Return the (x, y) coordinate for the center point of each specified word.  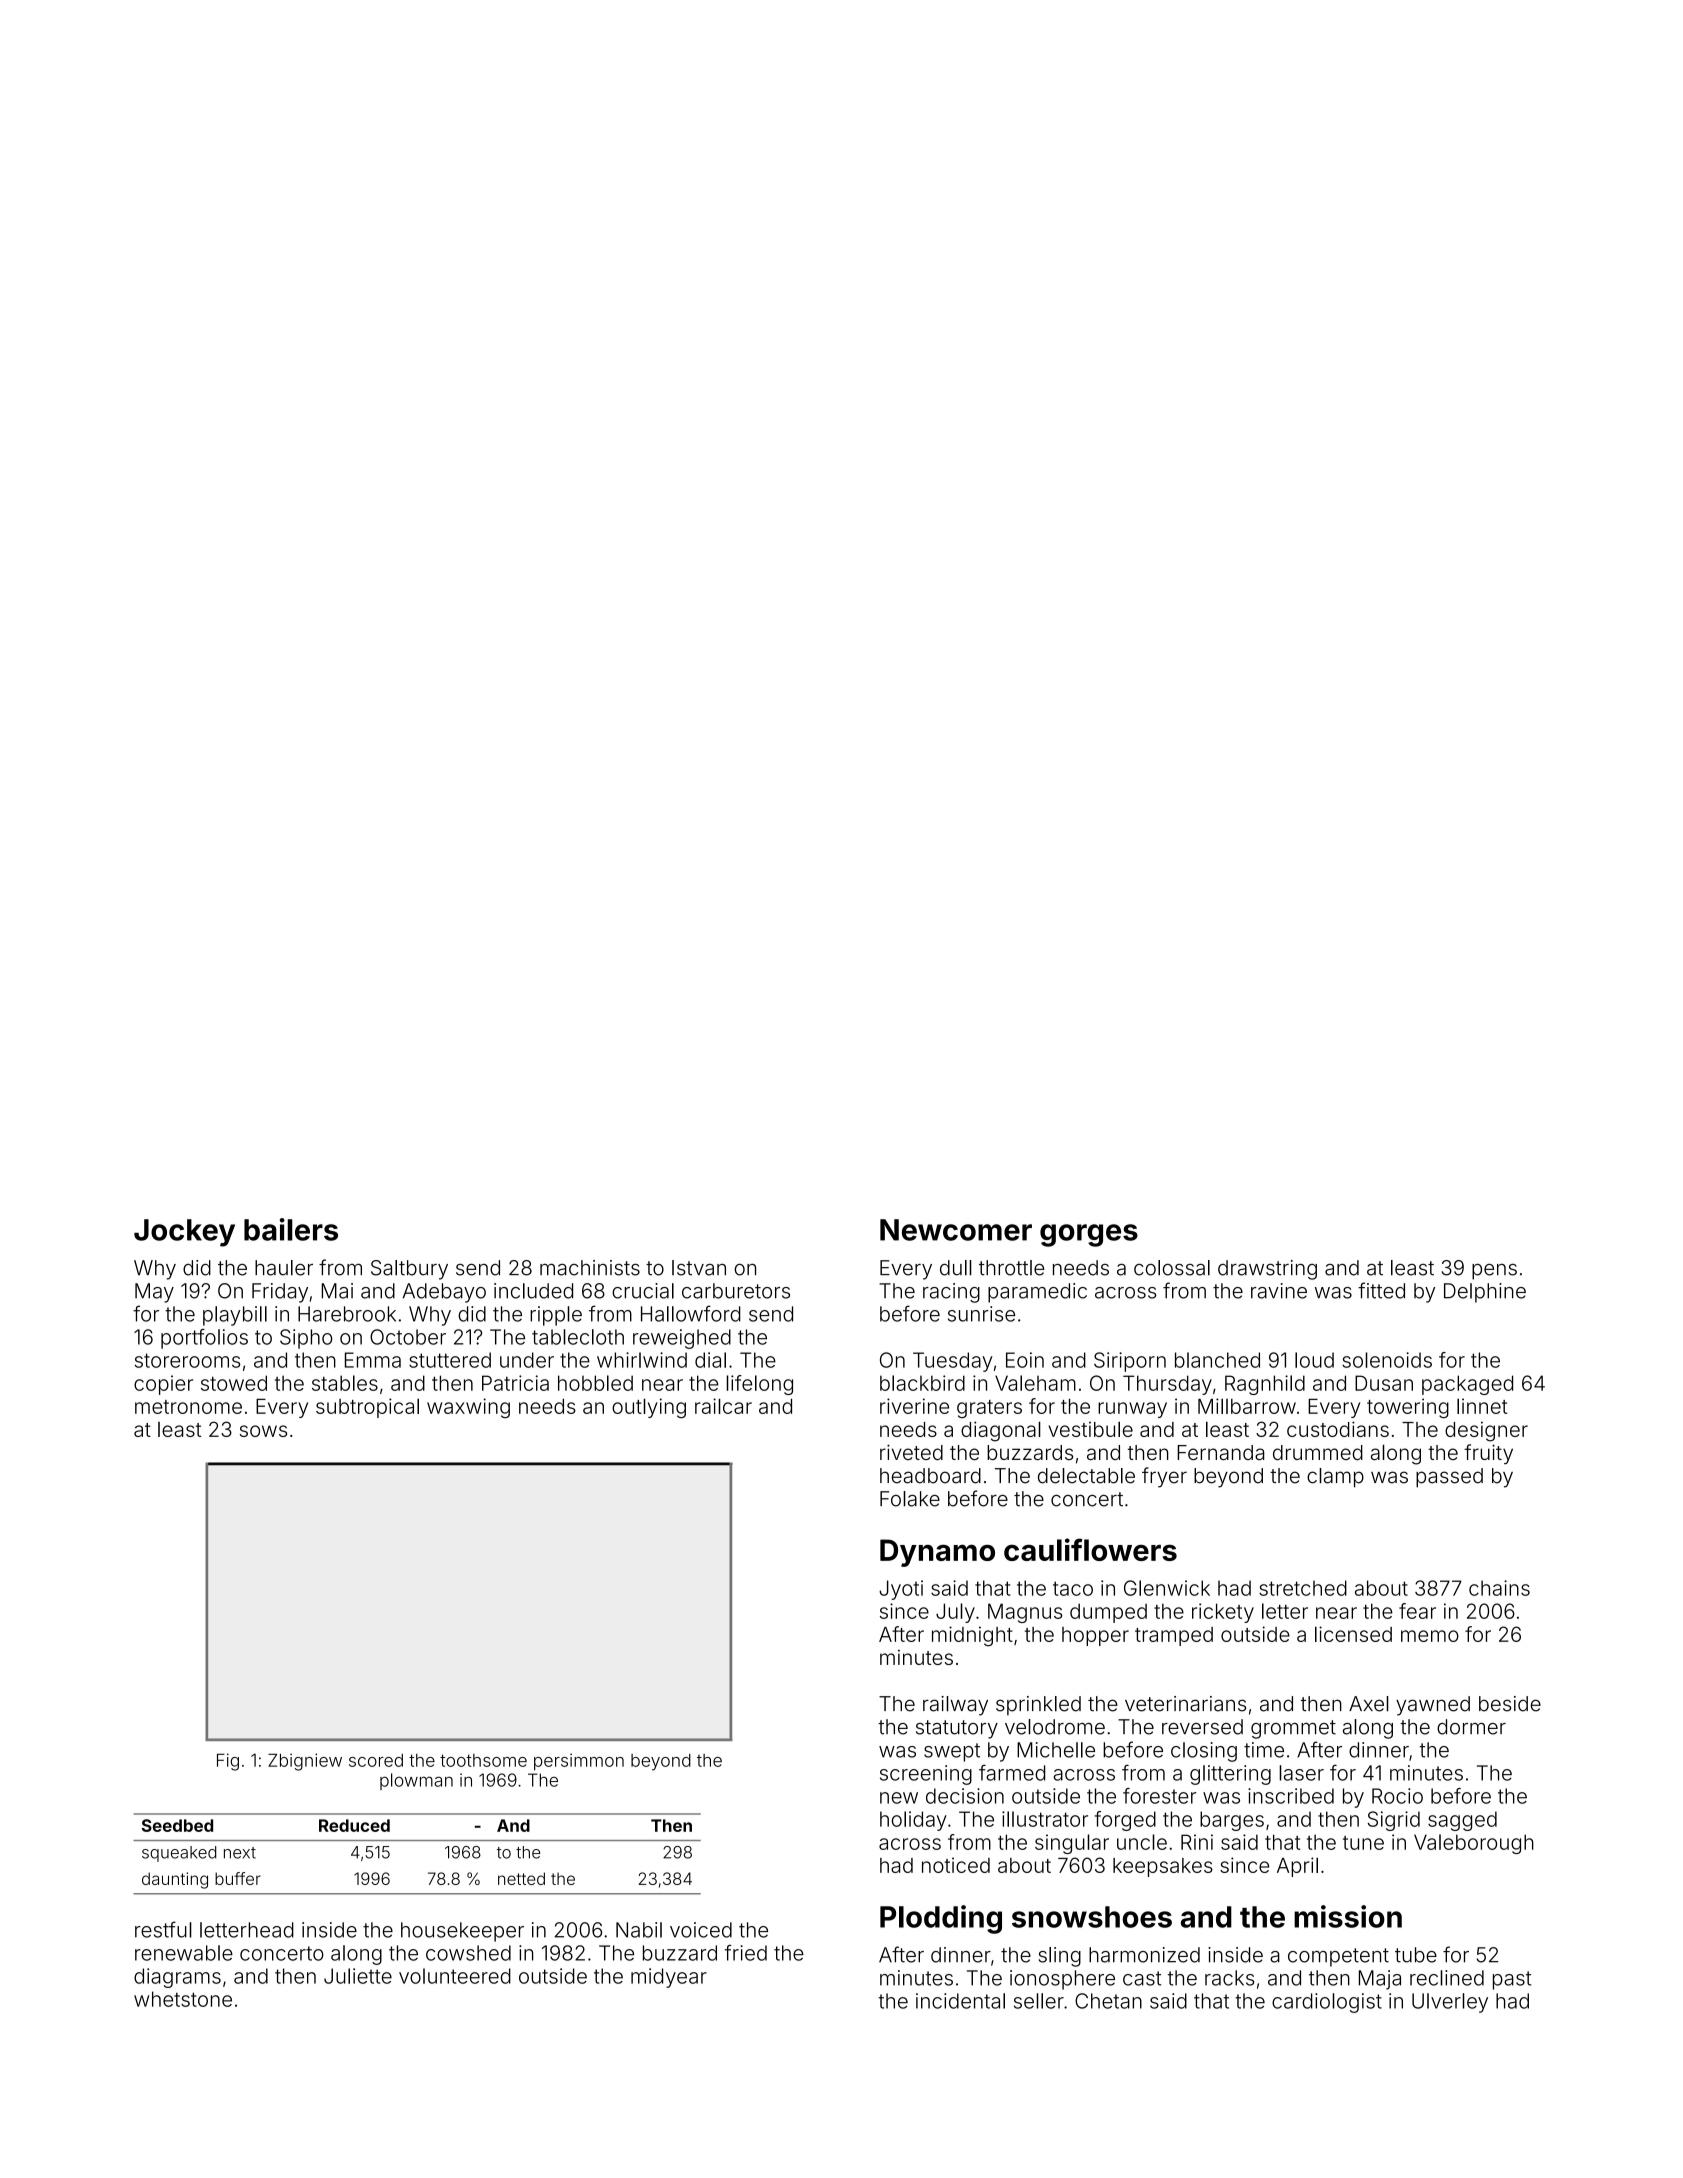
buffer (238, 1878)
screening (926, 1775)
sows (263, 1431)
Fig (228, 1762)
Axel (1369, 1704)
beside (1510, 1704)
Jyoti (901, 1590)
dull (956, 1268)
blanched (1217, 1360)
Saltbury (409, 1270)
